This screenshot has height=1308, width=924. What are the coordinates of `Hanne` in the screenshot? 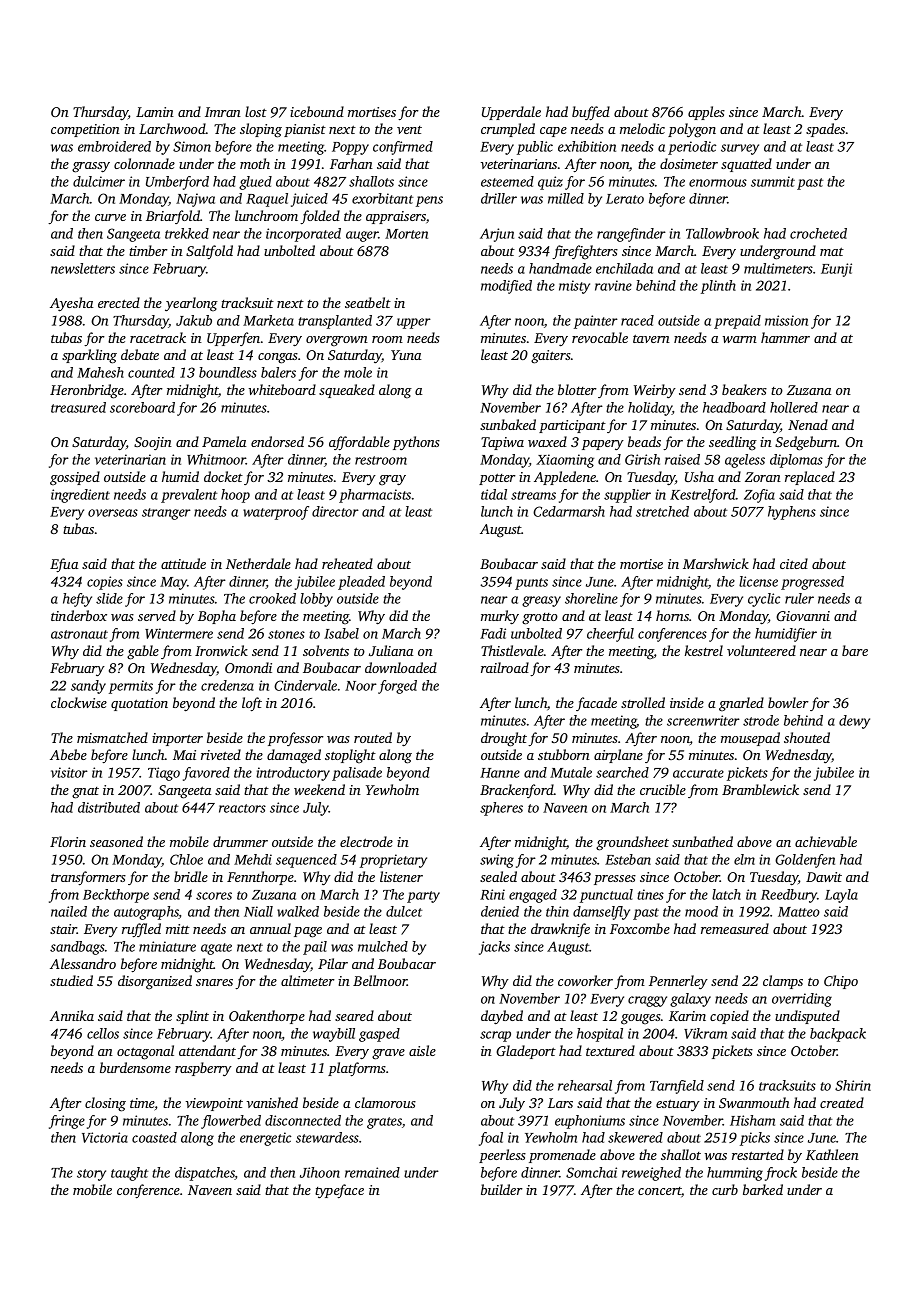 It's located at (500, 773).
